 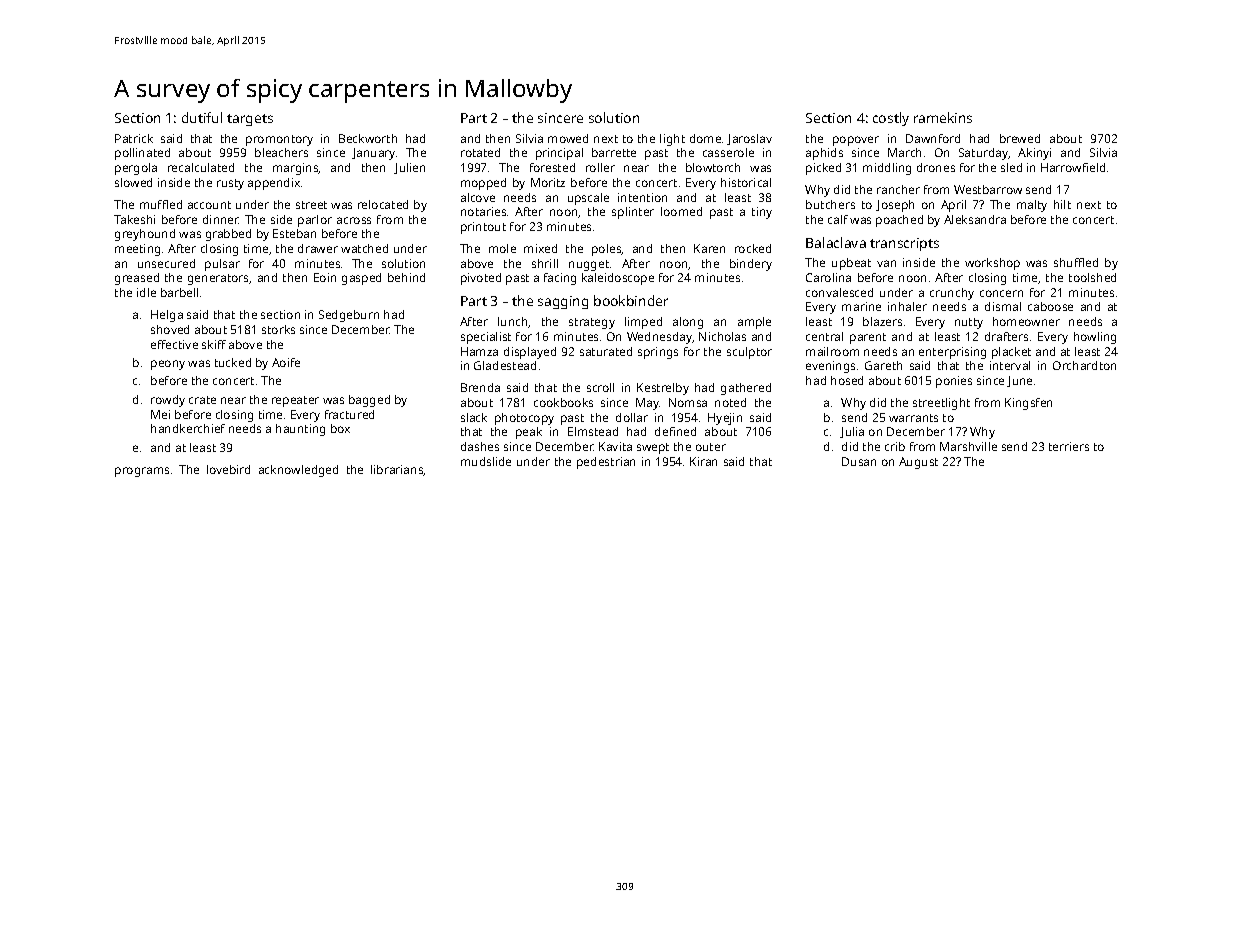 What do you see at coordinates (545, 263) in the image?
I see `shrill` at bounding box center [545, 263].
